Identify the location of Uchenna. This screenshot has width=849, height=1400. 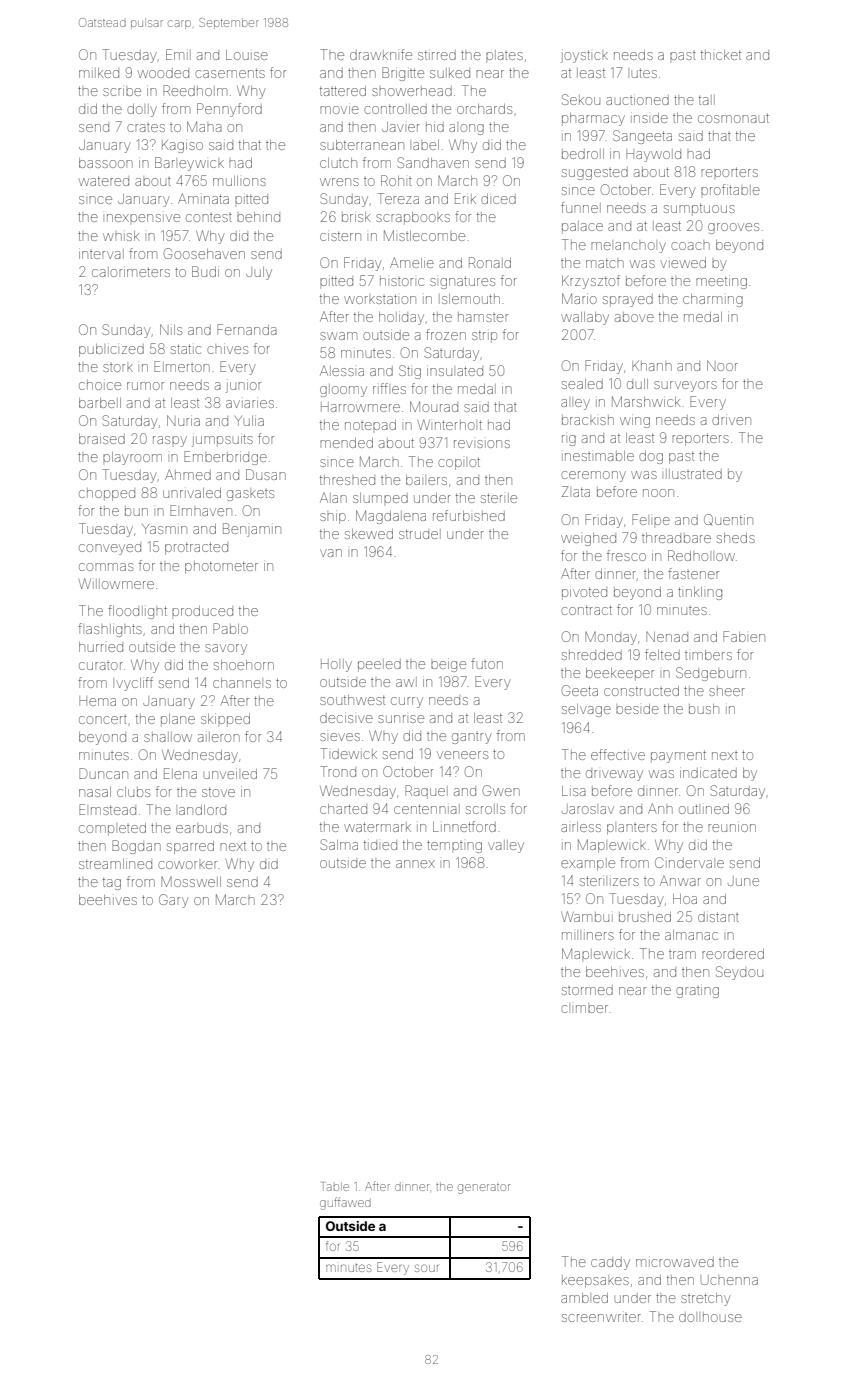
(729, 1280).
